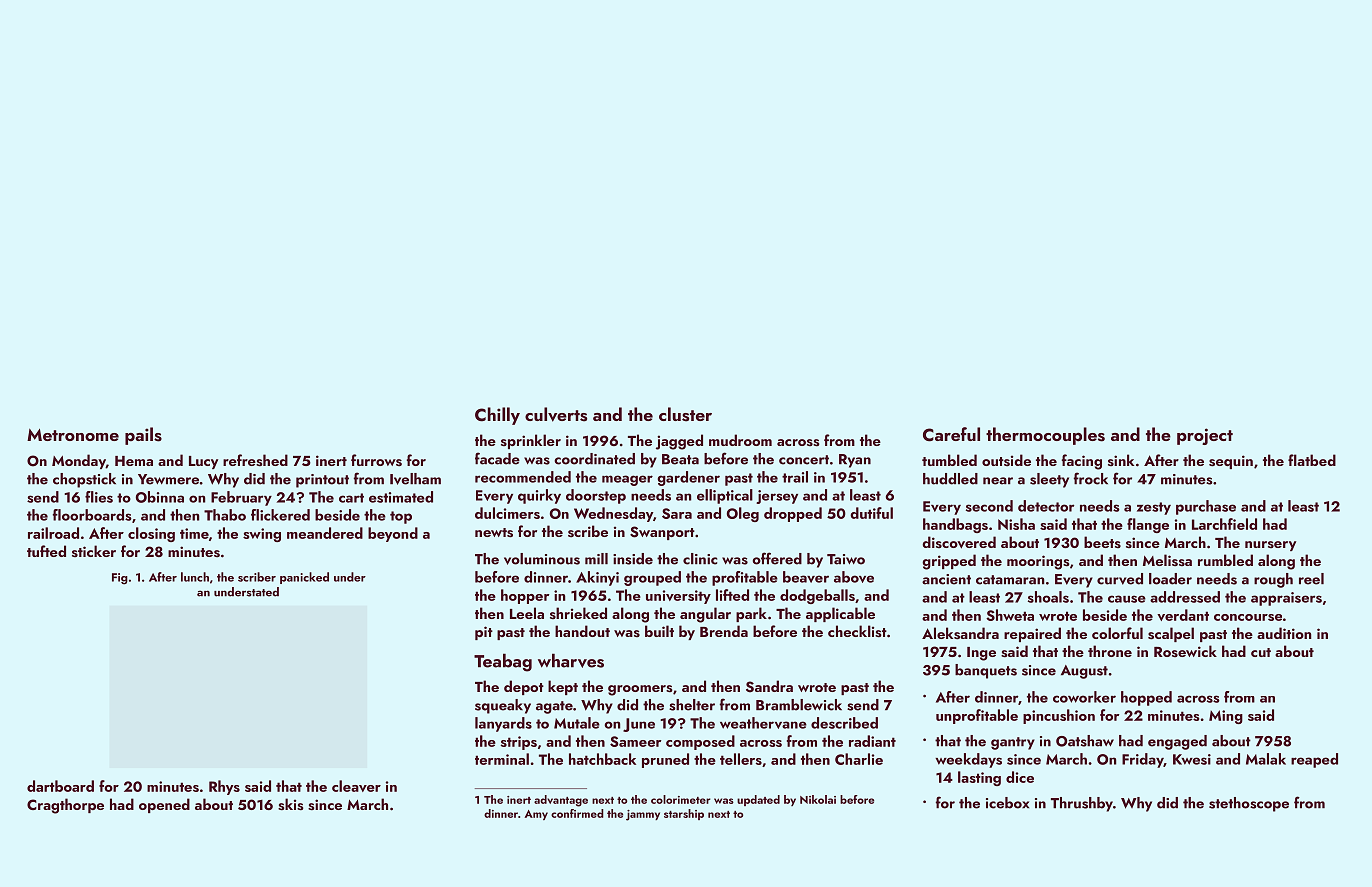  What do you see at coordinates (981, 654) in the image?
I see `Inge` at bounding box center [981, 654].
